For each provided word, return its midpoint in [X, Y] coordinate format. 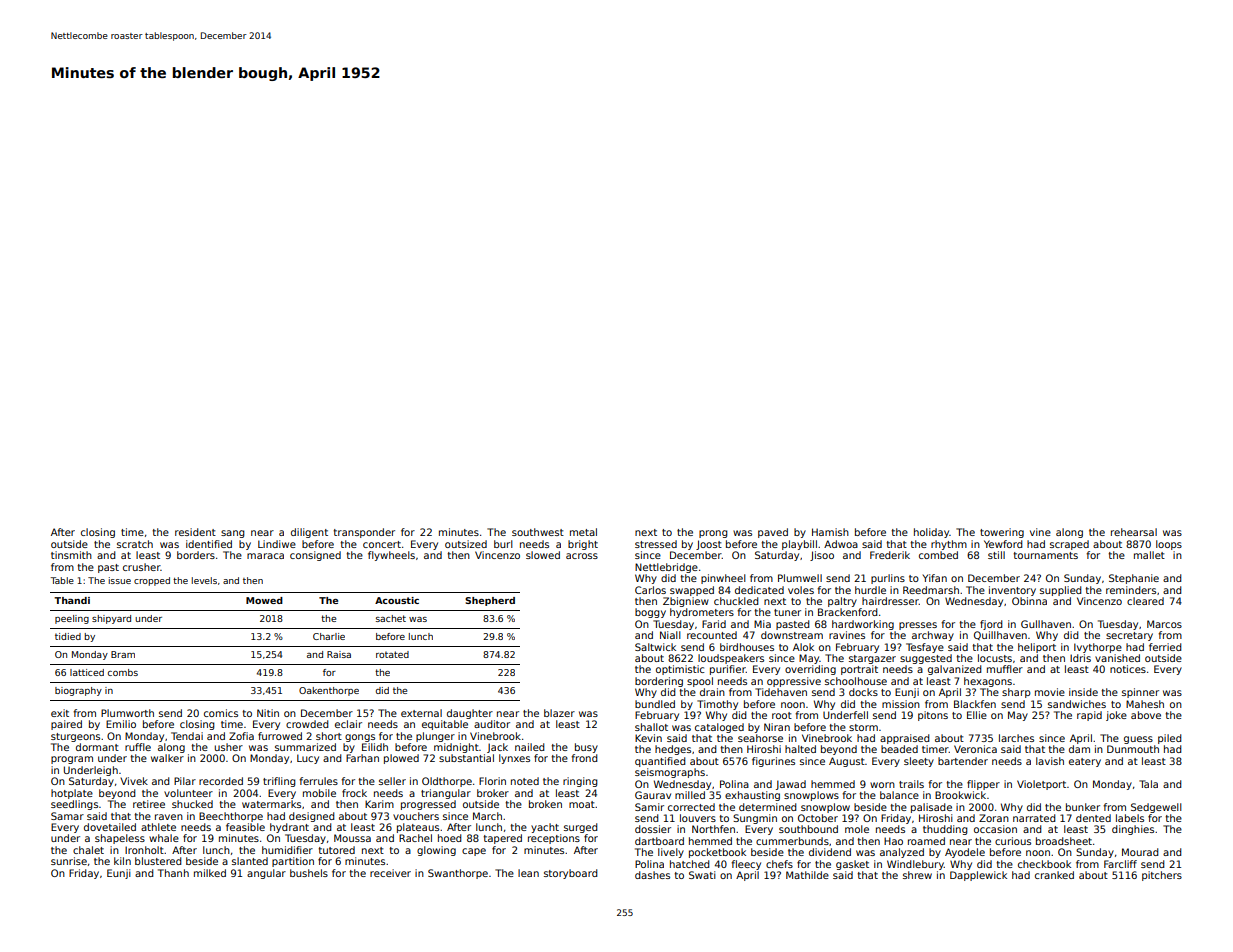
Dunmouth [1133, 749]
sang [233, 534]
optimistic [680, 670]
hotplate [72, 794]
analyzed [902, 853]
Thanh [173, 873]
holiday [931, 533]
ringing [580, 782]
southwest [538, 532]
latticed [87, 672]
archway [933, 636]
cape [474, 852]
